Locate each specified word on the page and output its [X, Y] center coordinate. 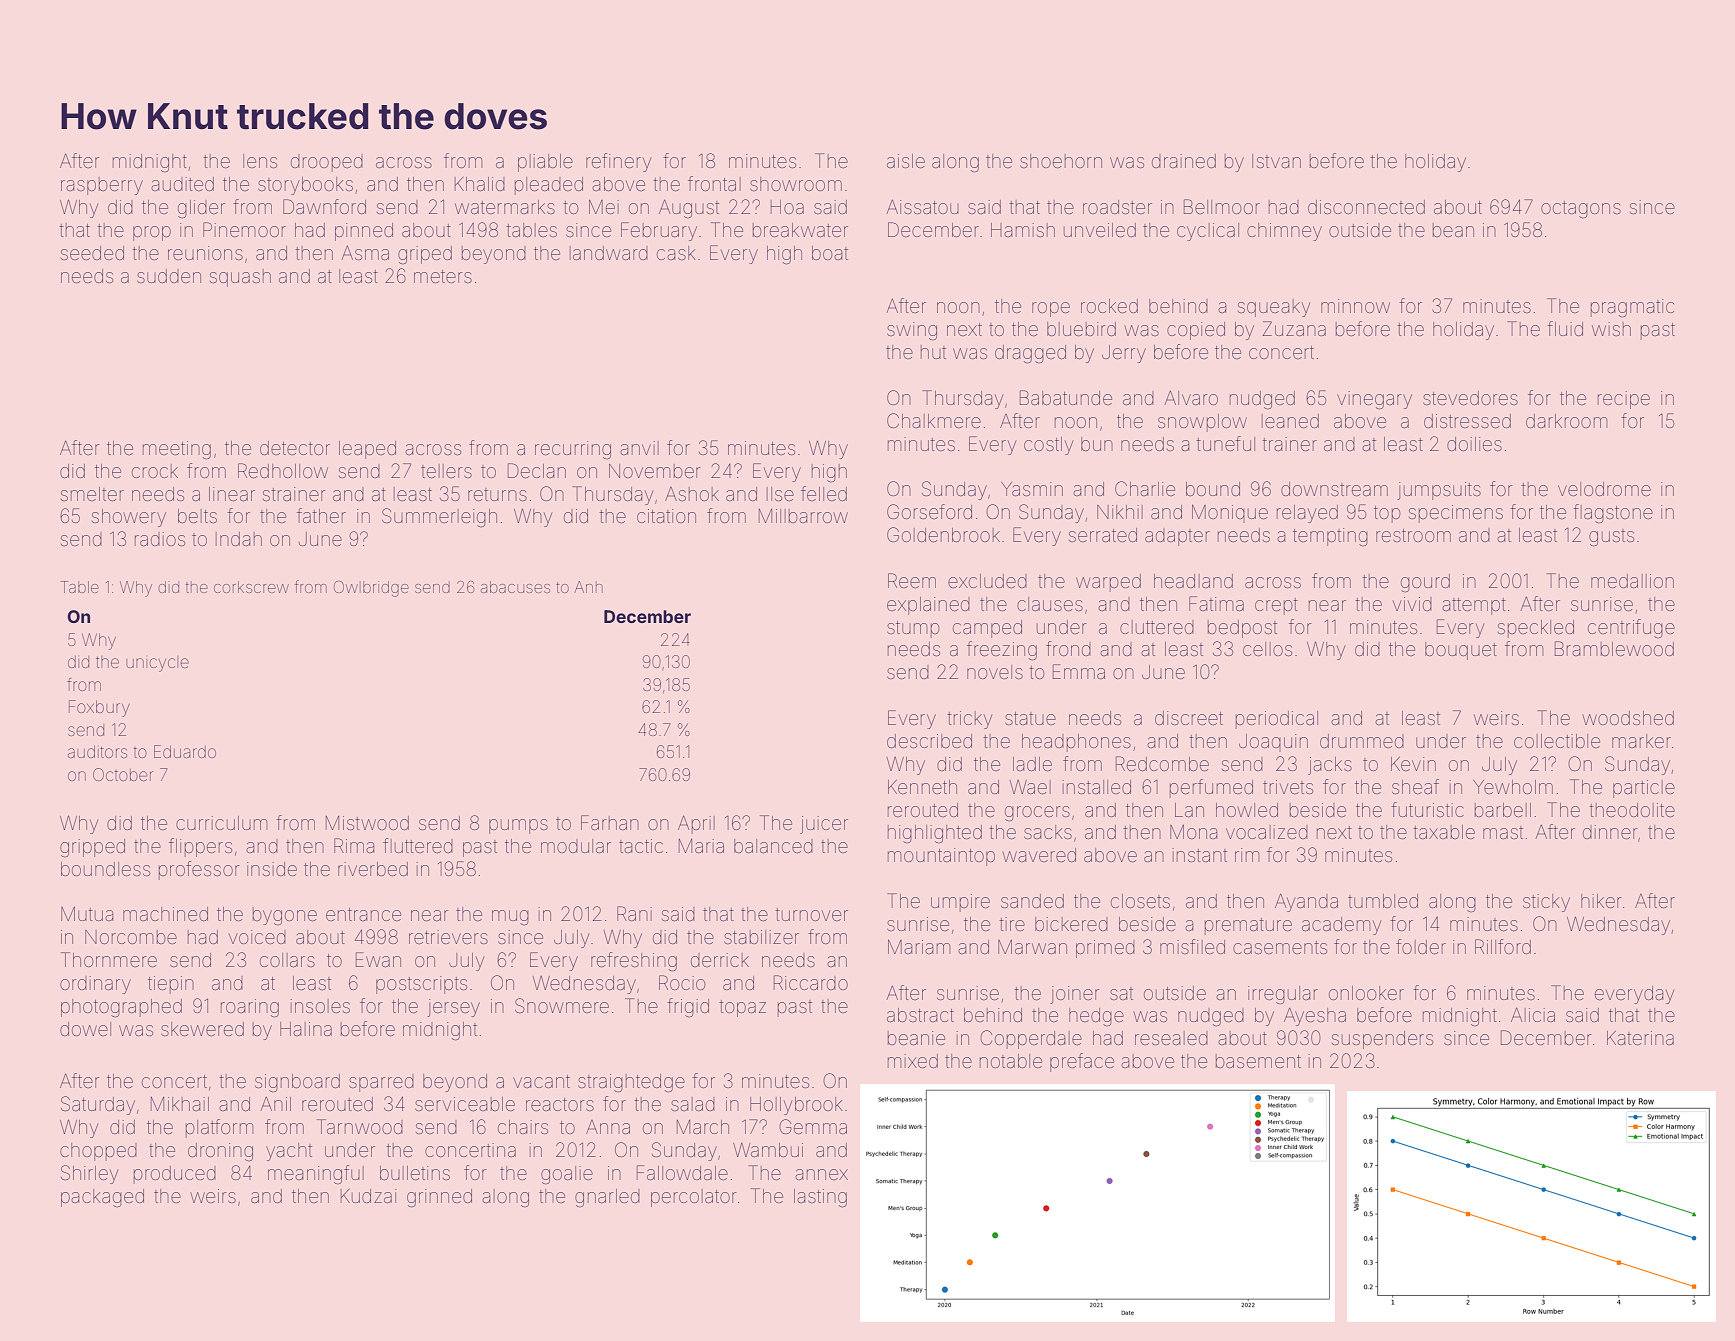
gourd [1425, 583]
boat [830, 253]
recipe [1624, 400]
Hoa [787, 207]
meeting [177, 450]
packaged [102, 1198]
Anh [588, 587]
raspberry [102, 186]
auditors [97, 752]
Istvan [1276, 161]
